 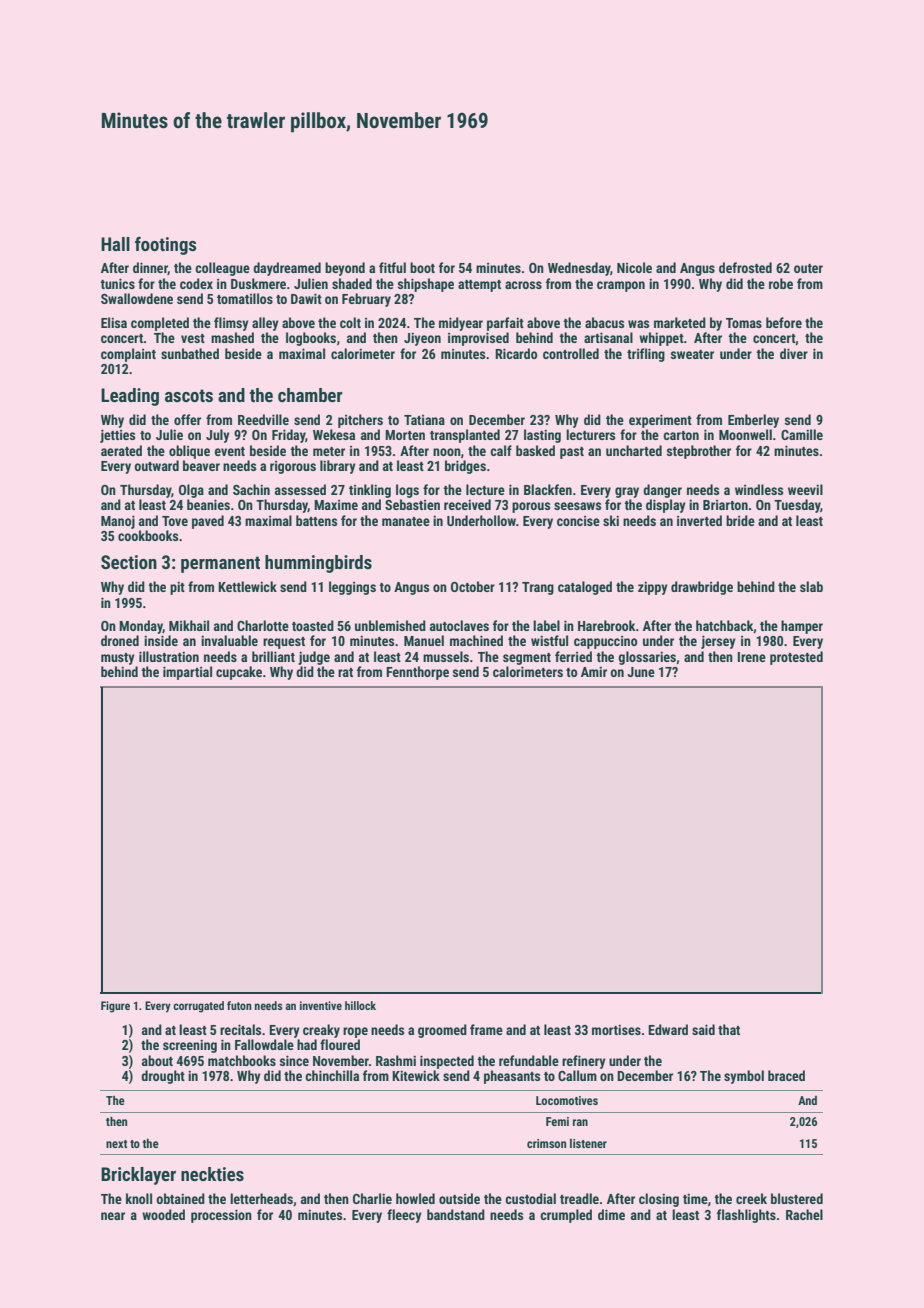 What do you see at coordinates (646, 355) in the screenshot?
I see `trifling` at bounding box center [646, 355].
